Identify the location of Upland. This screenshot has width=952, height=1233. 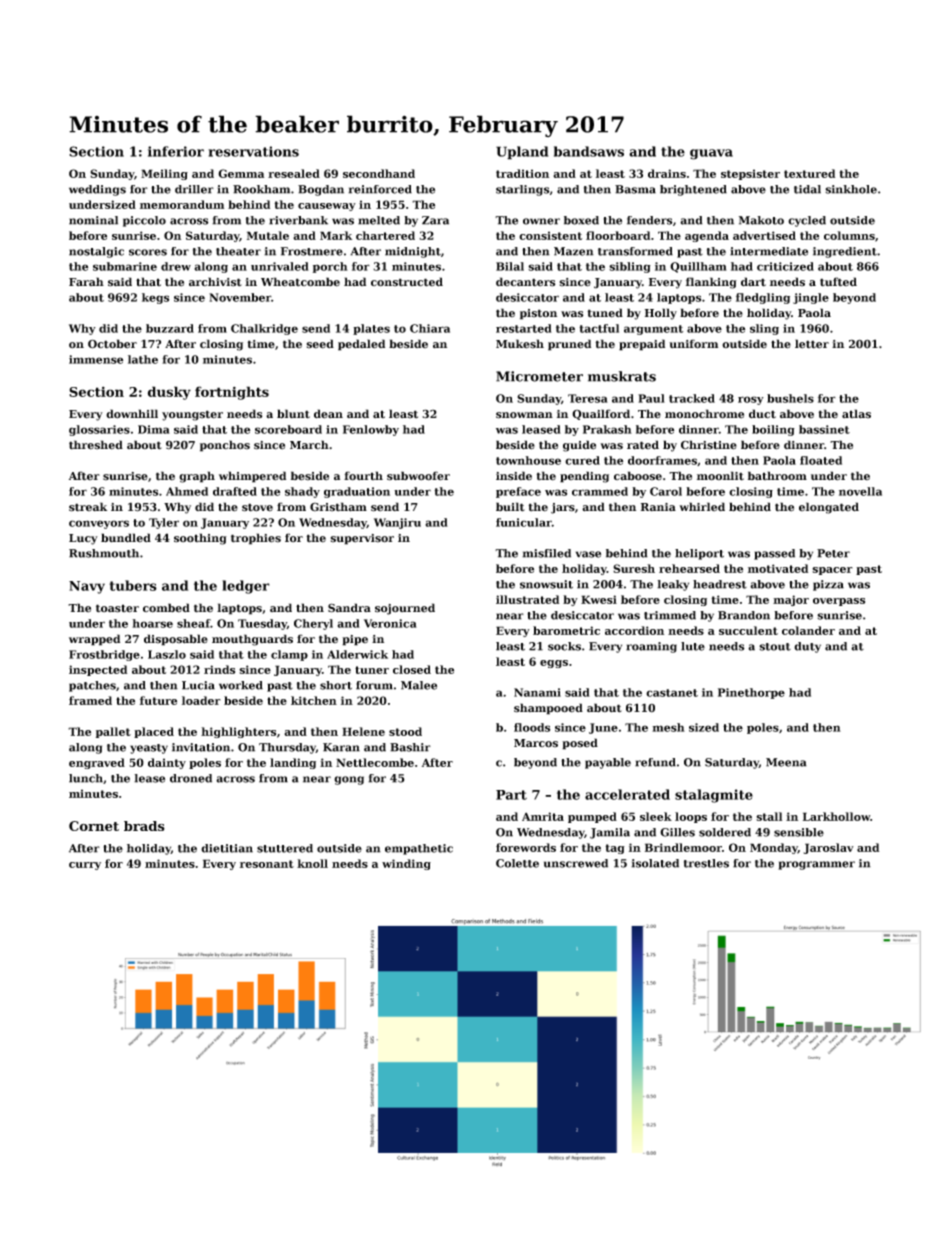
(522, 153).
